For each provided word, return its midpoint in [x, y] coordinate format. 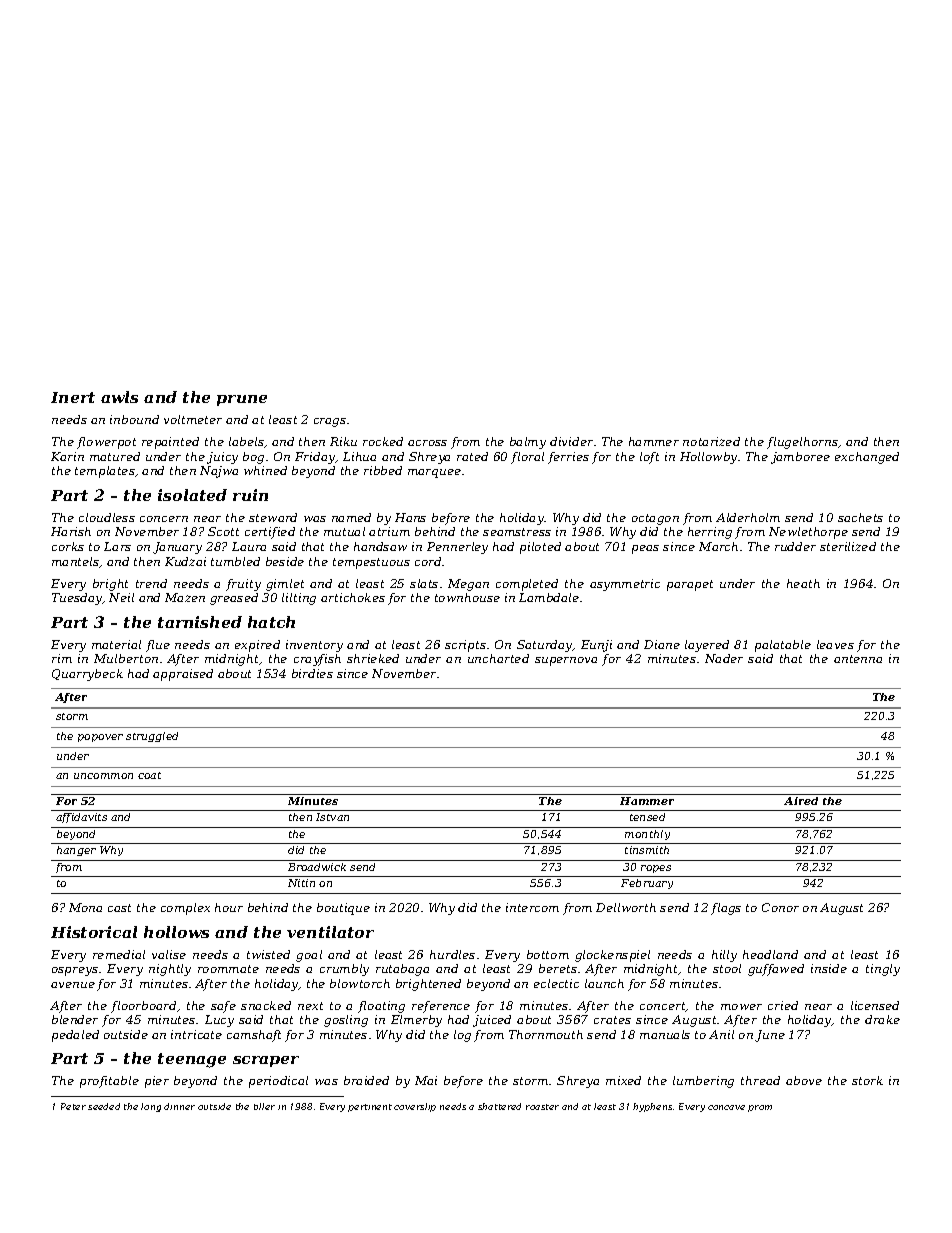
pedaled [75, 1036]
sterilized [848, 546]
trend [151, 583]
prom [760, 1108]
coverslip [415, 1107]
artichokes [353, 597]
